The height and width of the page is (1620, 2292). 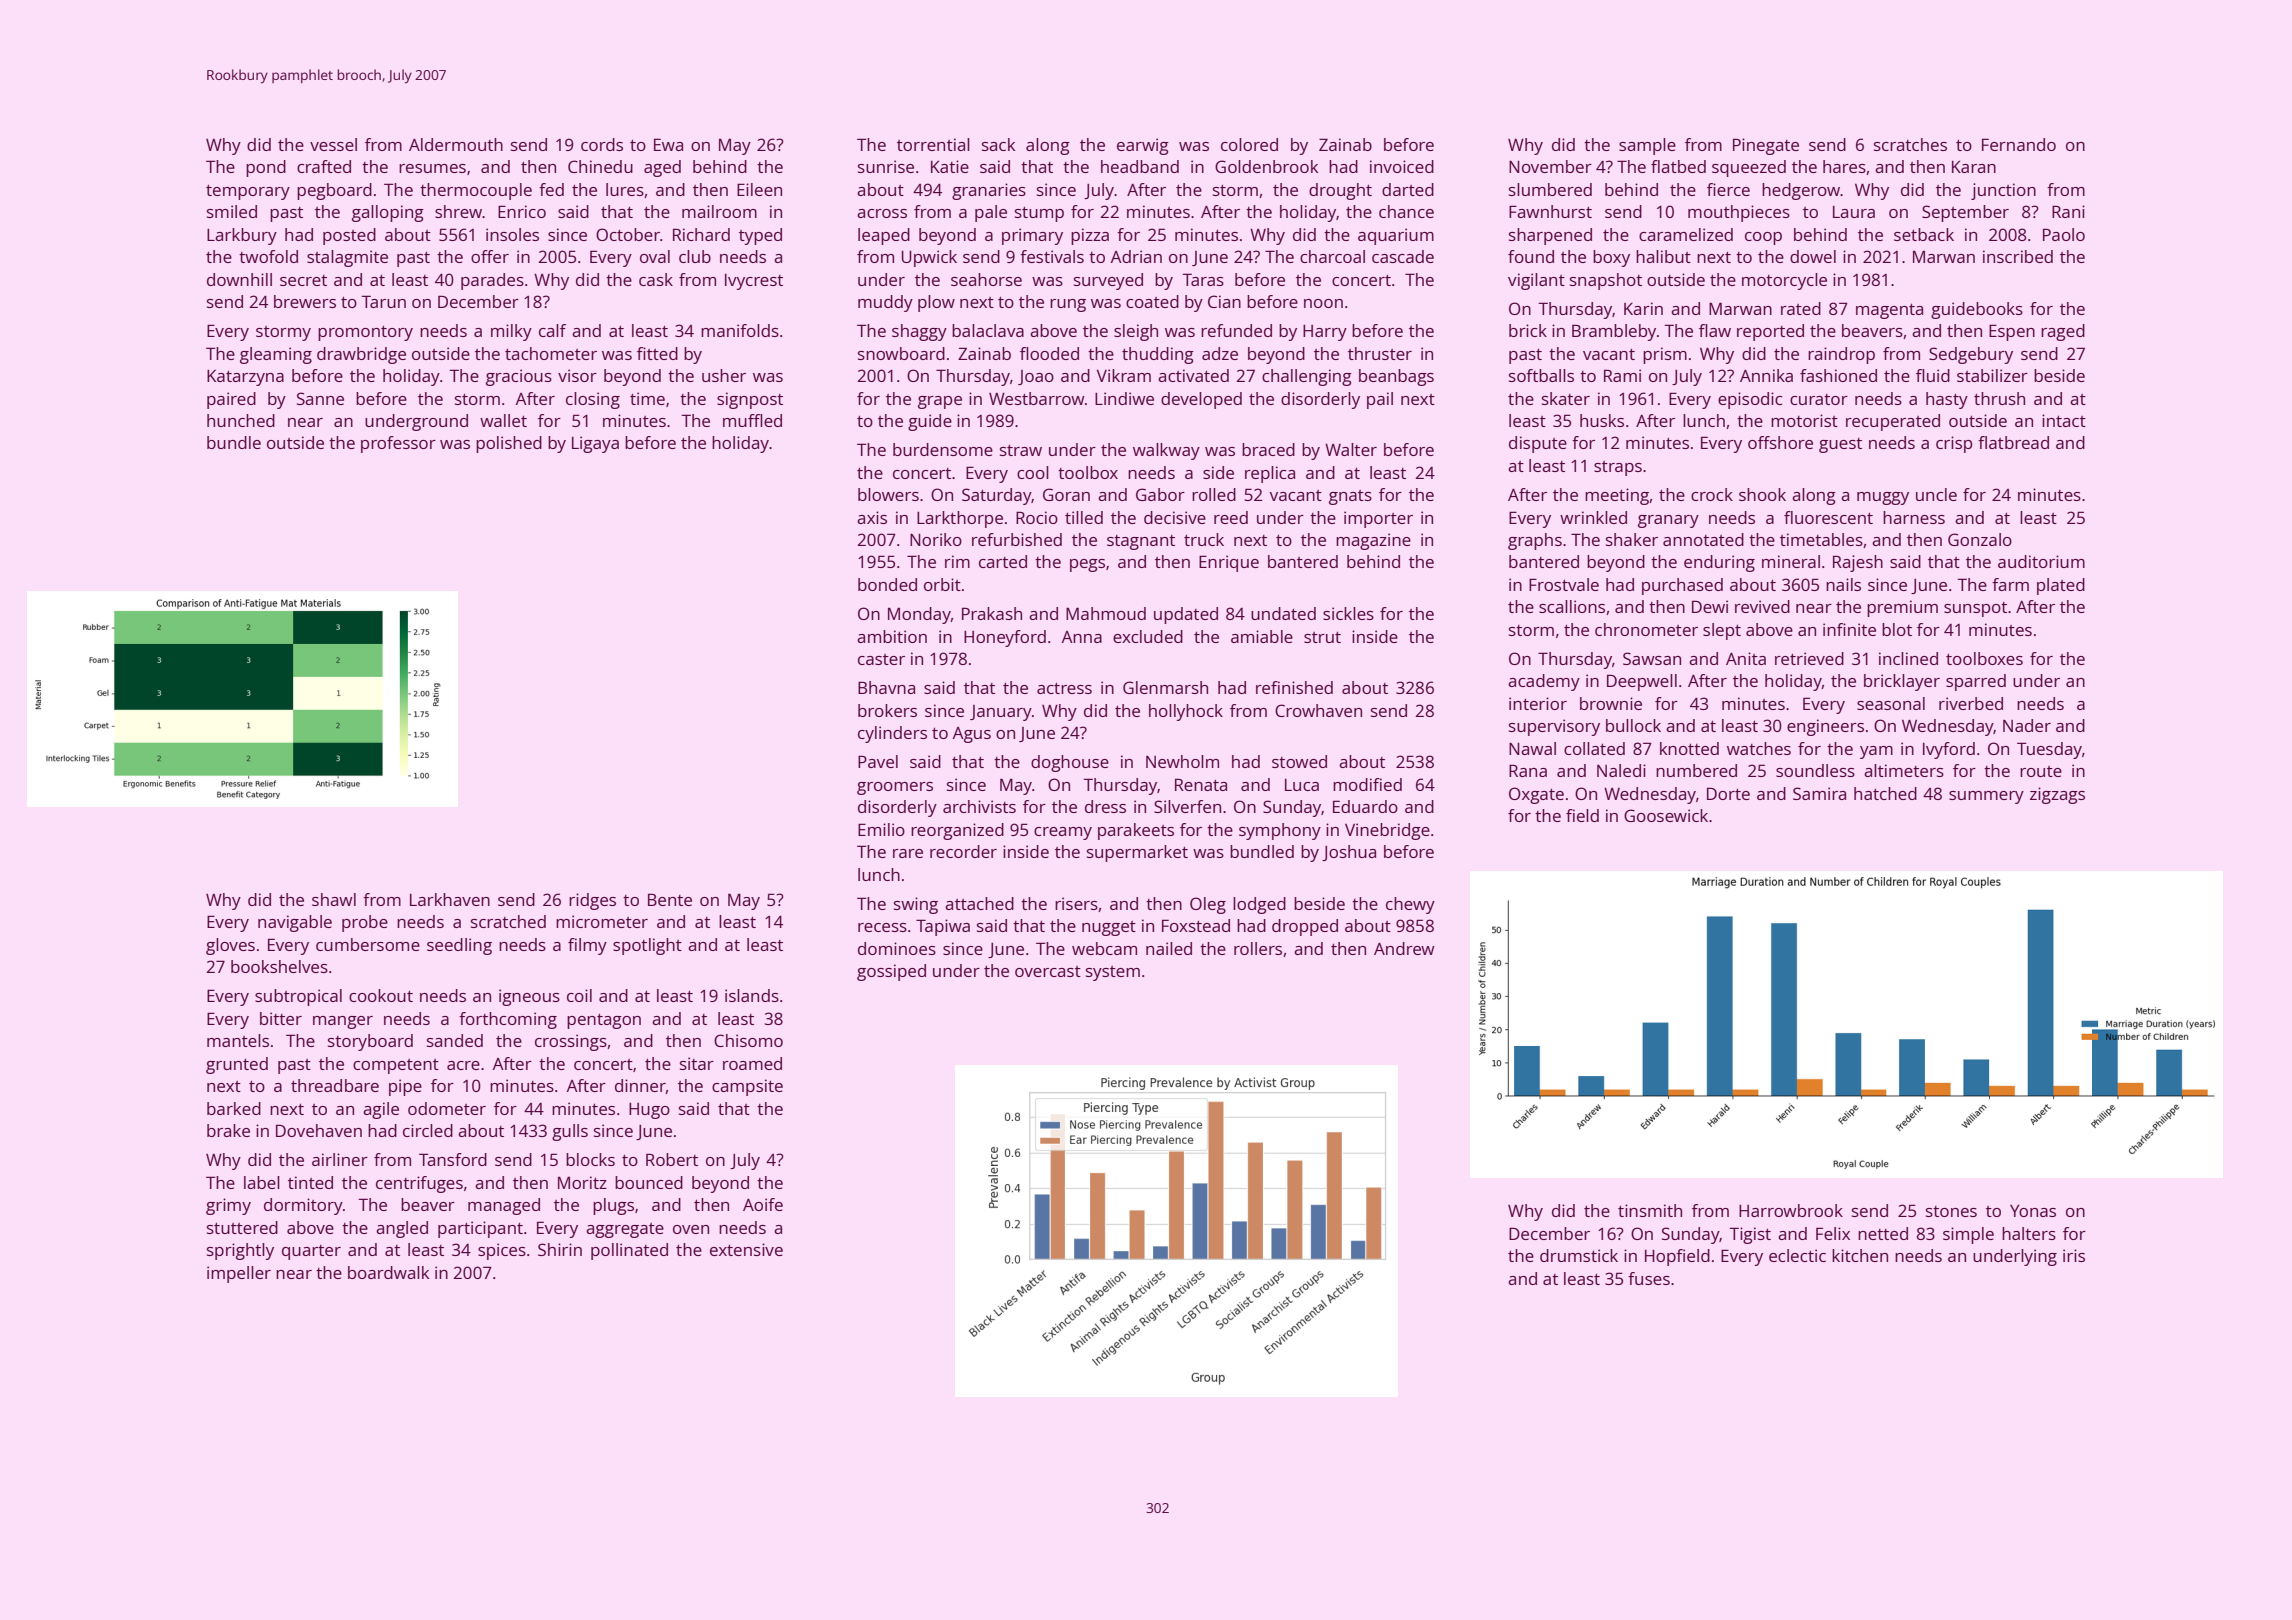 What do you see at coordinates (1815, 770) in the page?
I see `soundless` at bounding box center [1815, 770].
